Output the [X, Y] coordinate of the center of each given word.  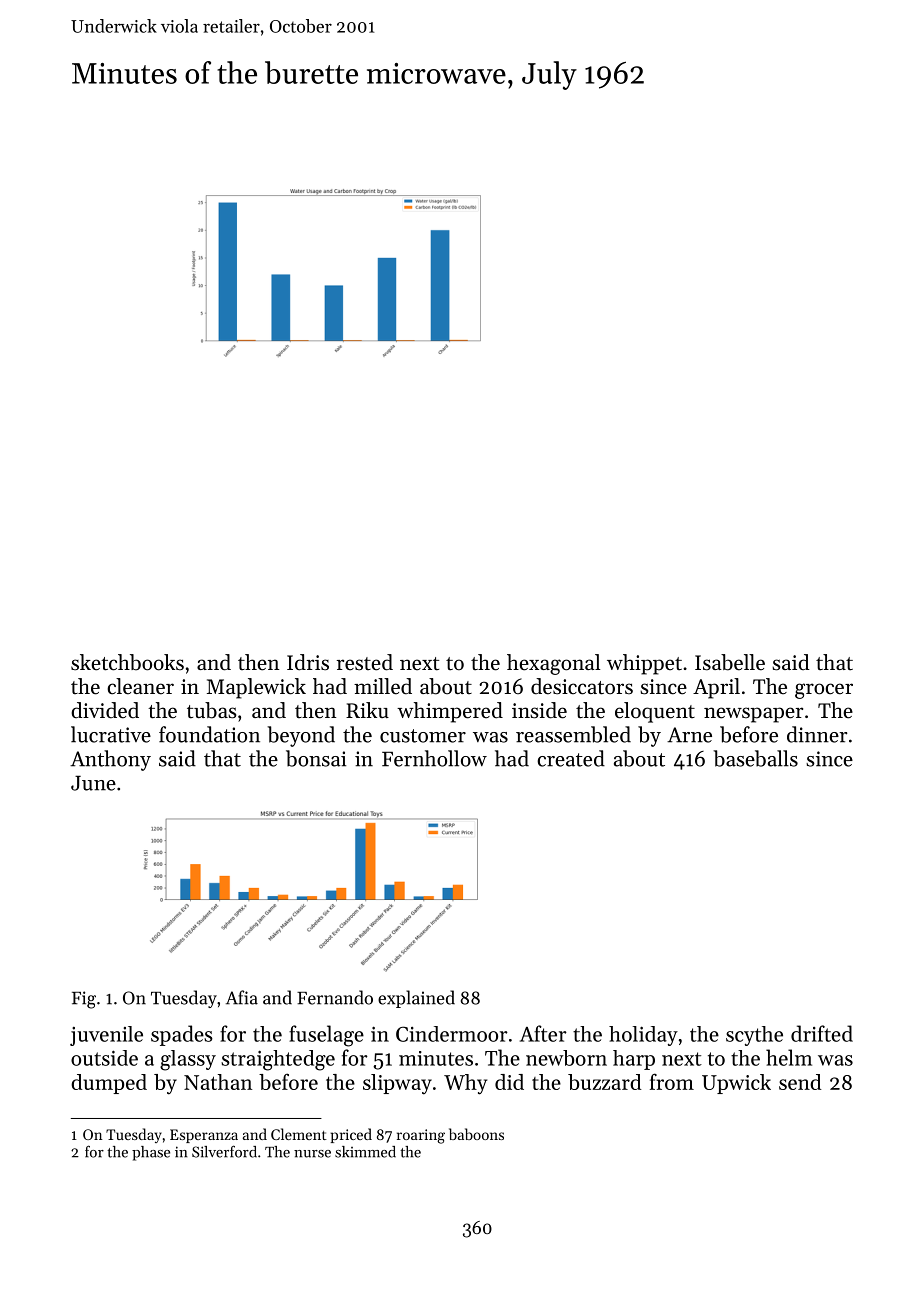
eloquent [655, 712]
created [571, 758]
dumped [109, 1084]
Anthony [110, 760]
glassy [188, 1060]
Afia [242, 997]
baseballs [755, 758]
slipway [397, 1084]
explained [416, 999]
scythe [754, 1036]
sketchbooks [127, 662]
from [672, 1081]
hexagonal [553, 664]
